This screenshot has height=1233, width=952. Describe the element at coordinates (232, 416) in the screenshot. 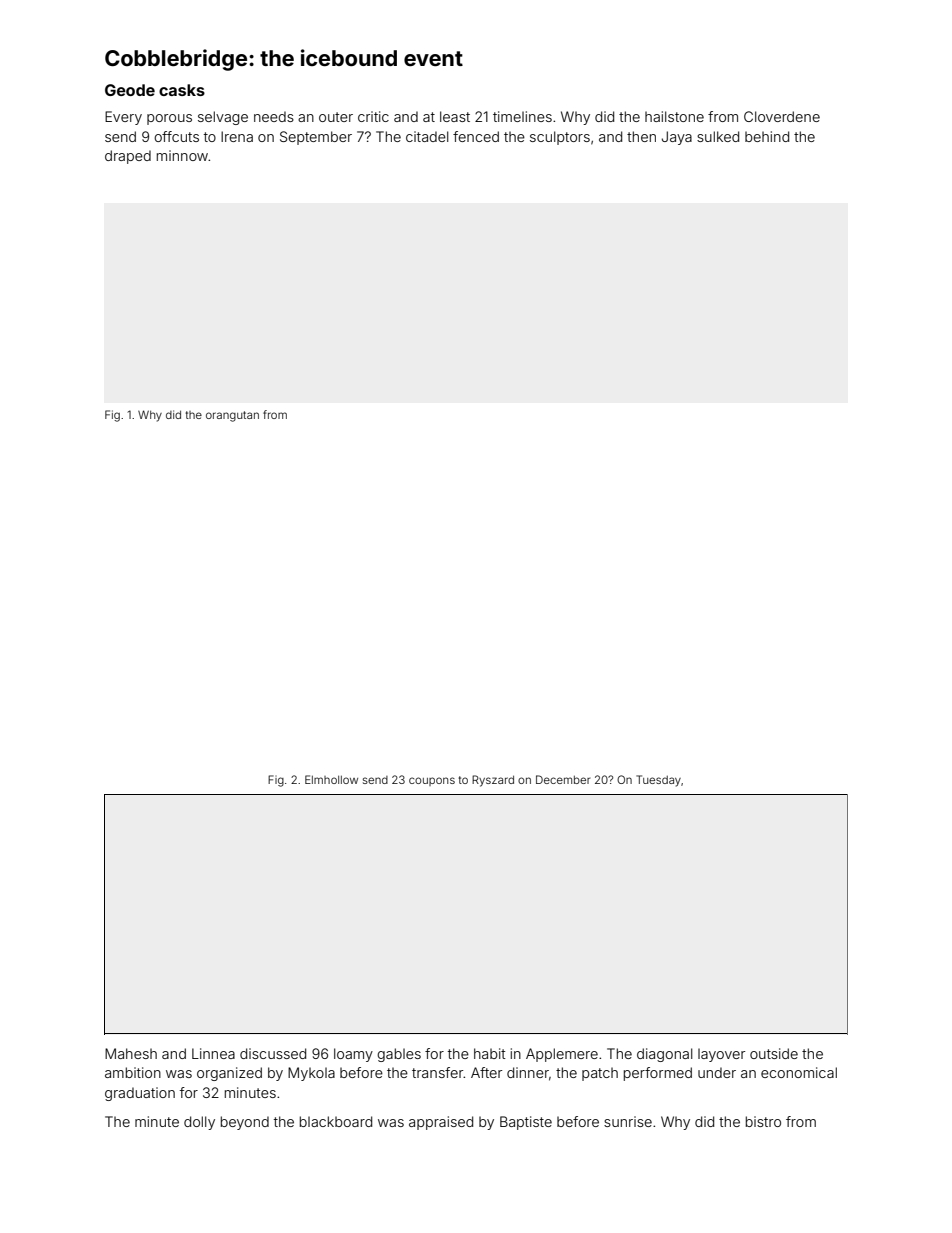

I see `orangutan` at that location.
